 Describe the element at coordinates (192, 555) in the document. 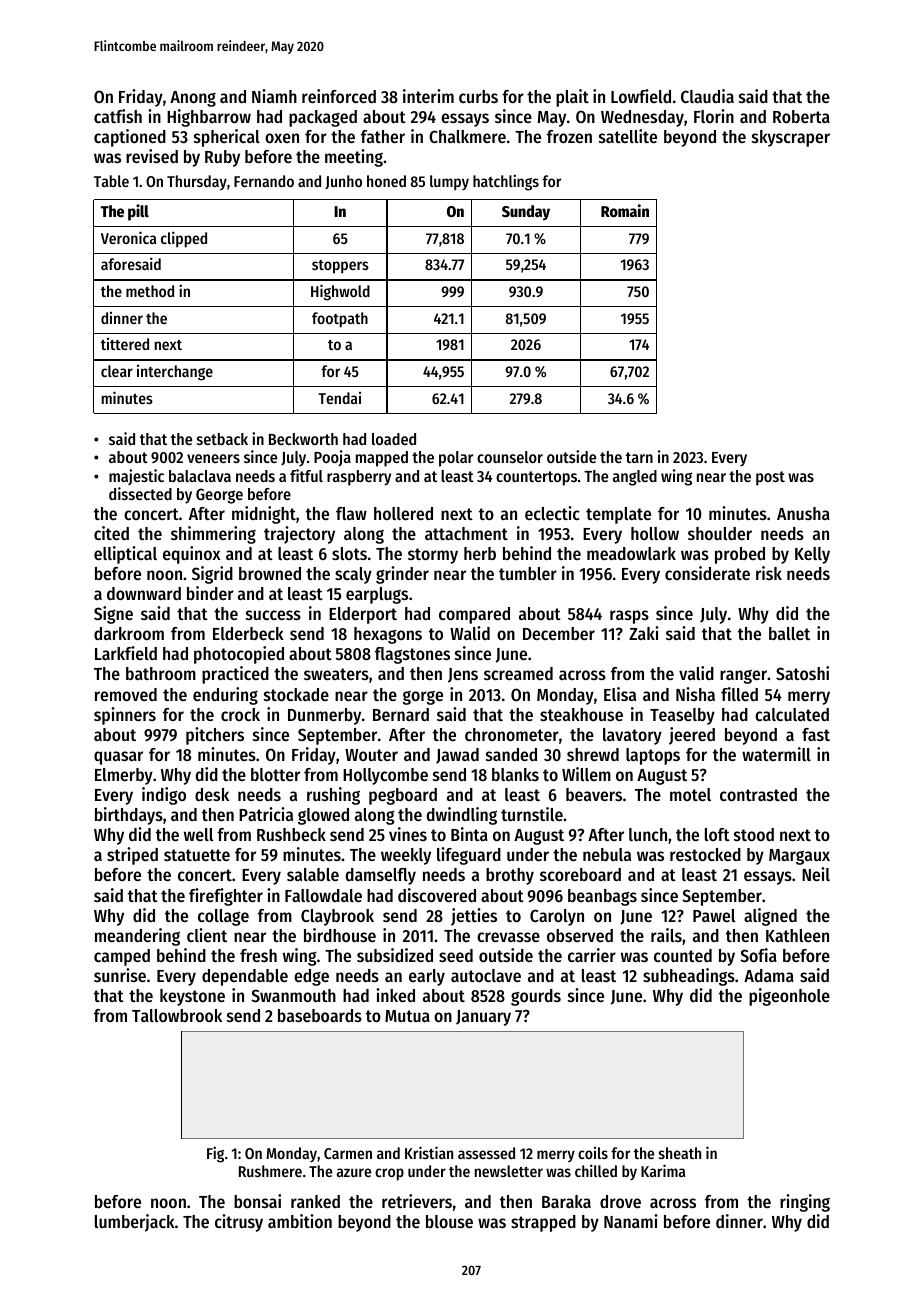

I see `equinox` at that location.
